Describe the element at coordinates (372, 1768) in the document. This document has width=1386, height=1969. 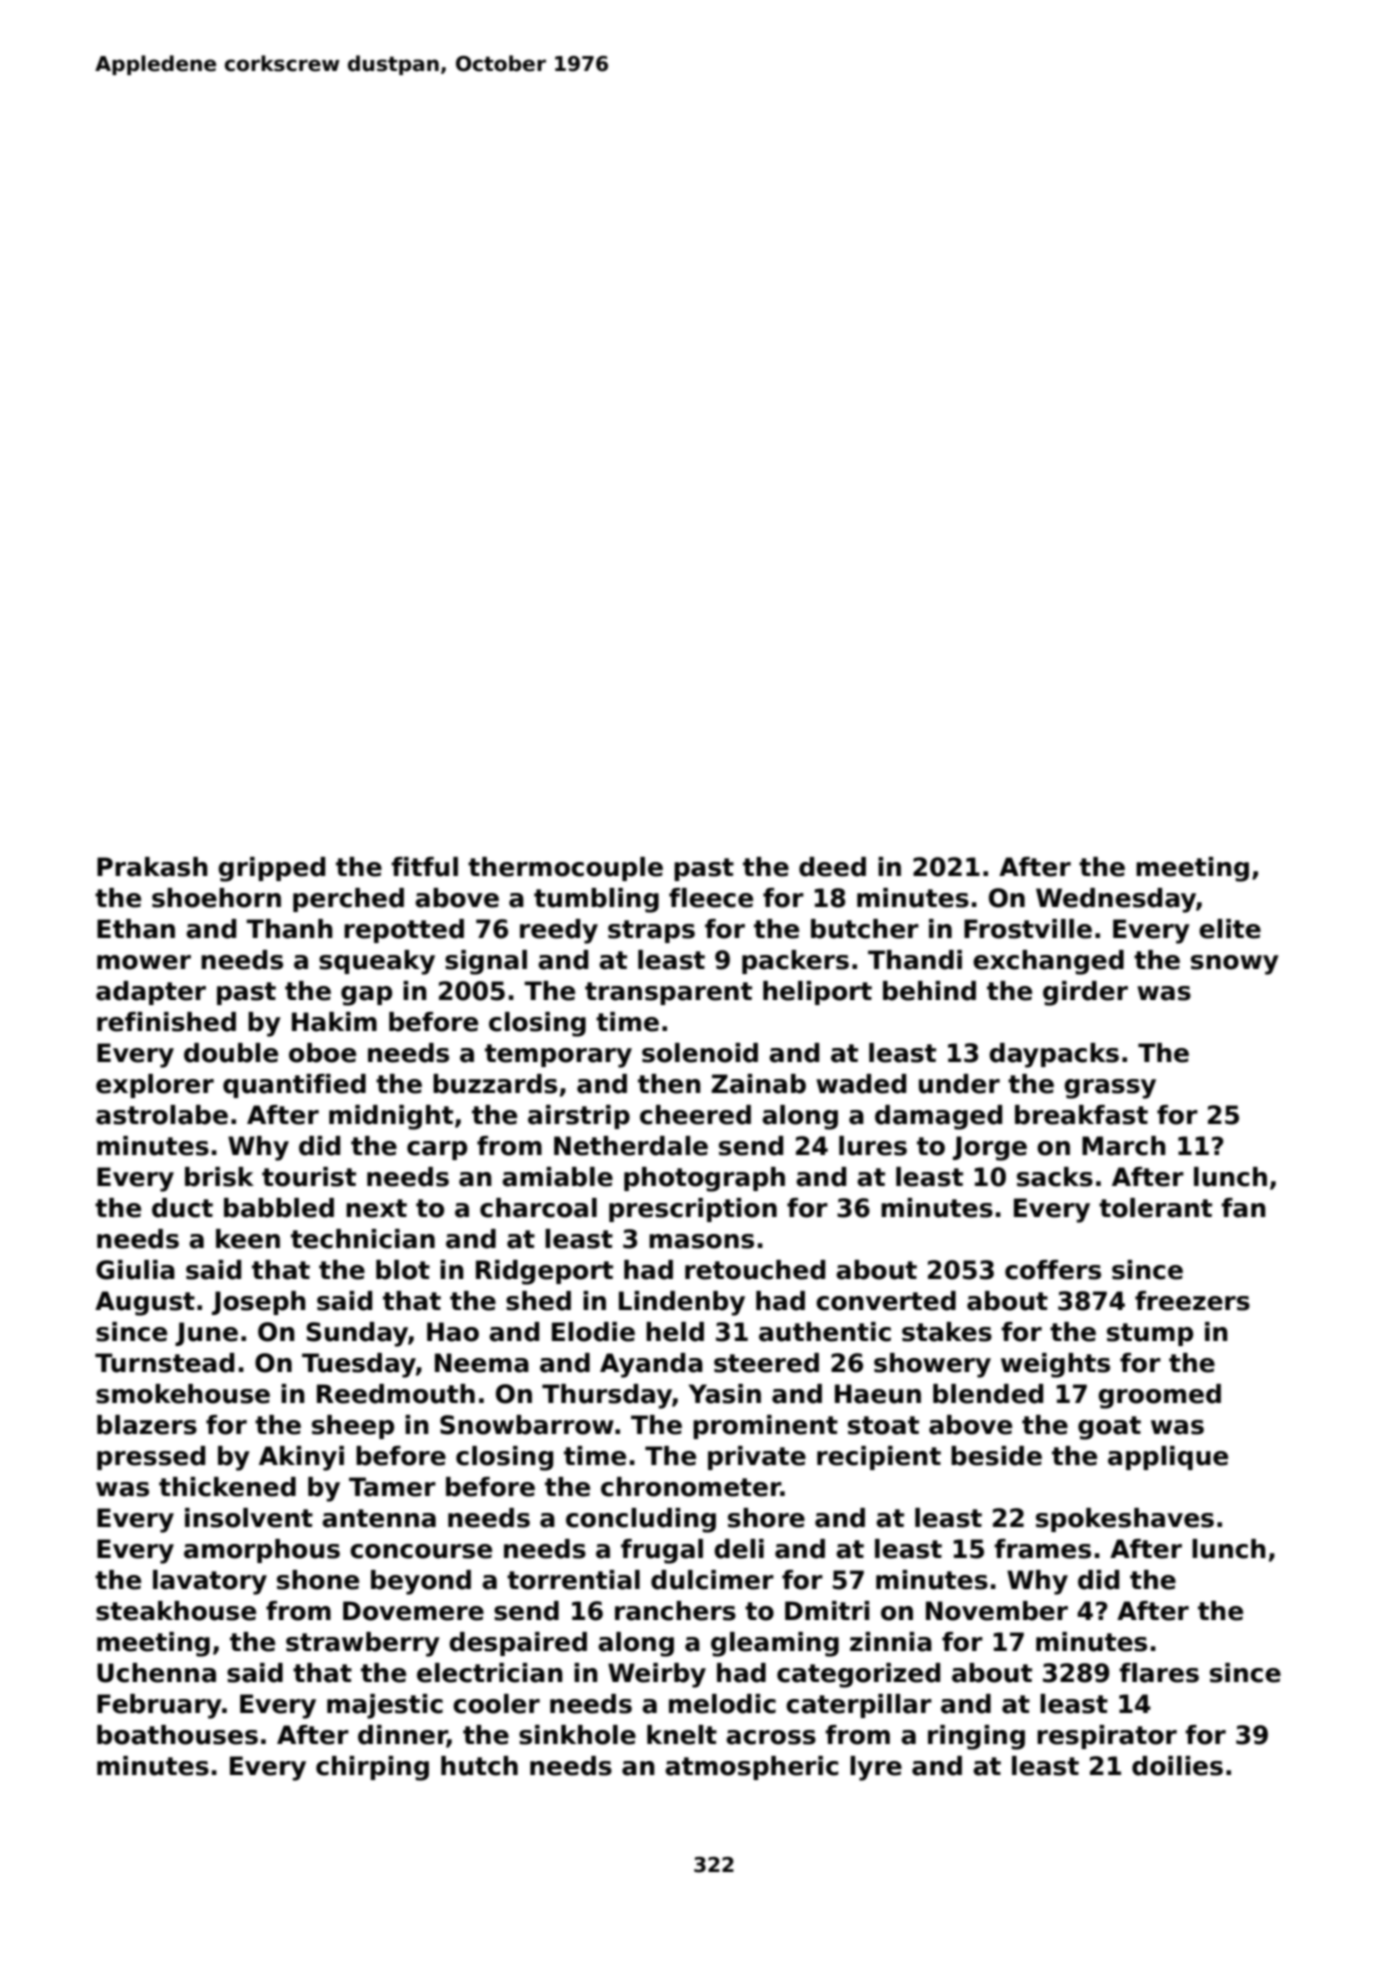
I see `chirping` at that location.
